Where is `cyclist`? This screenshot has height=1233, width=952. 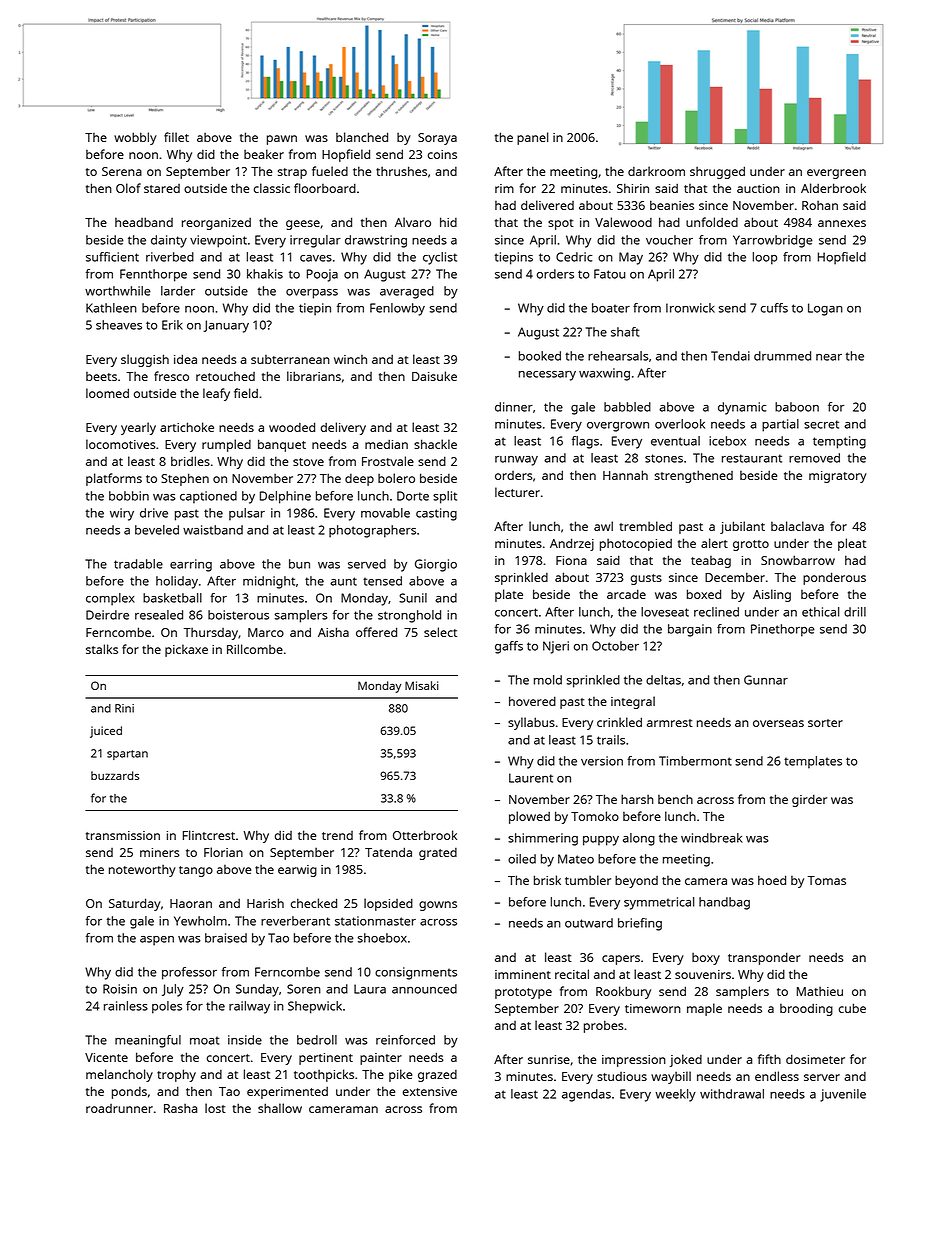 cyclist is located at coordinates (440, 258).
